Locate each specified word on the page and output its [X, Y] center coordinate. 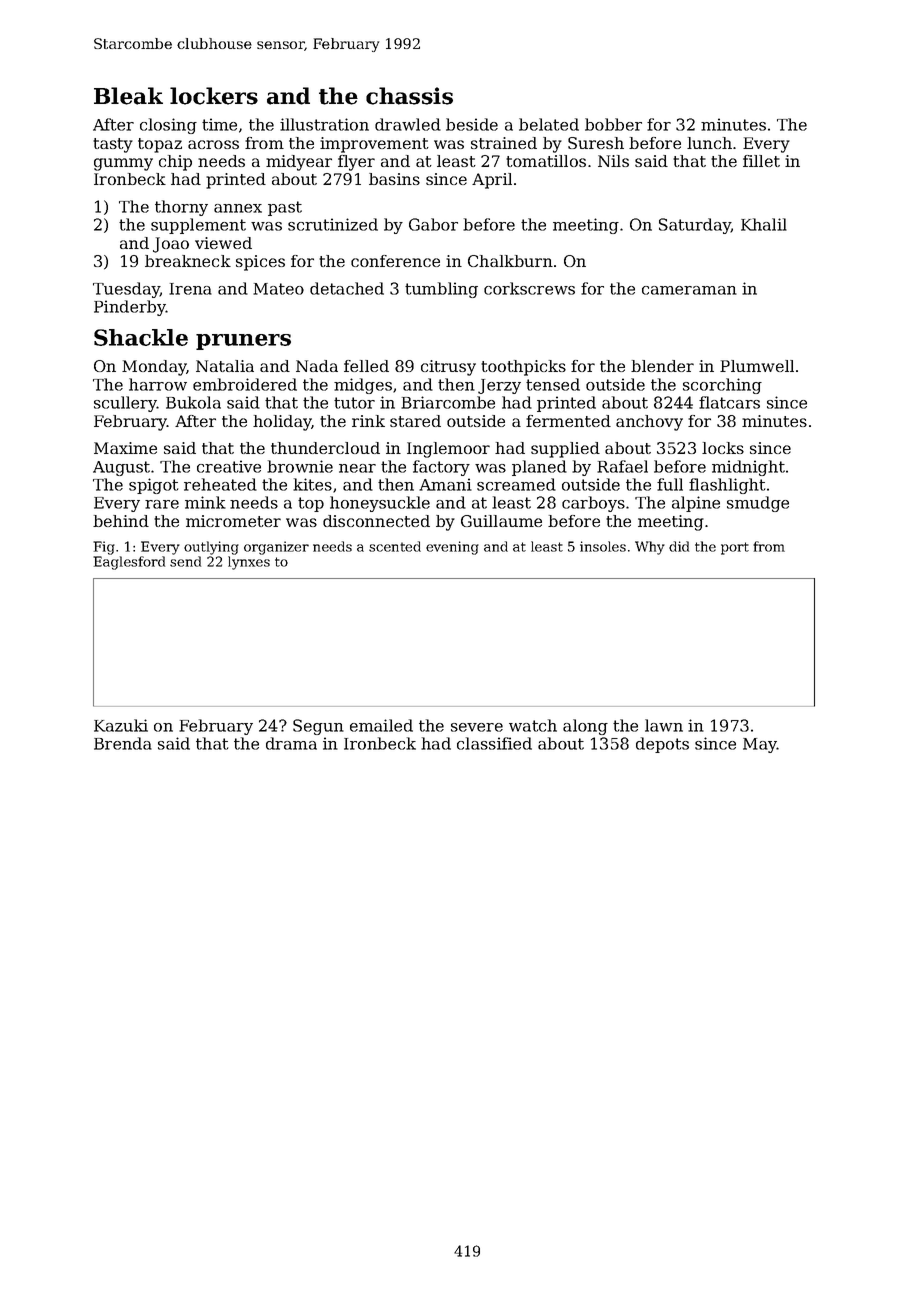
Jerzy [499, 386]
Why [650, 548]
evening [452, 548]
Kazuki [121, 725]
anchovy [649, 423]
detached [347, 288]
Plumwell [757, 366]
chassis [409, 96]
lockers [214, 96]
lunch [709, 143]
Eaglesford [129, 563]
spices [260, 263]
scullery [125, 404]
